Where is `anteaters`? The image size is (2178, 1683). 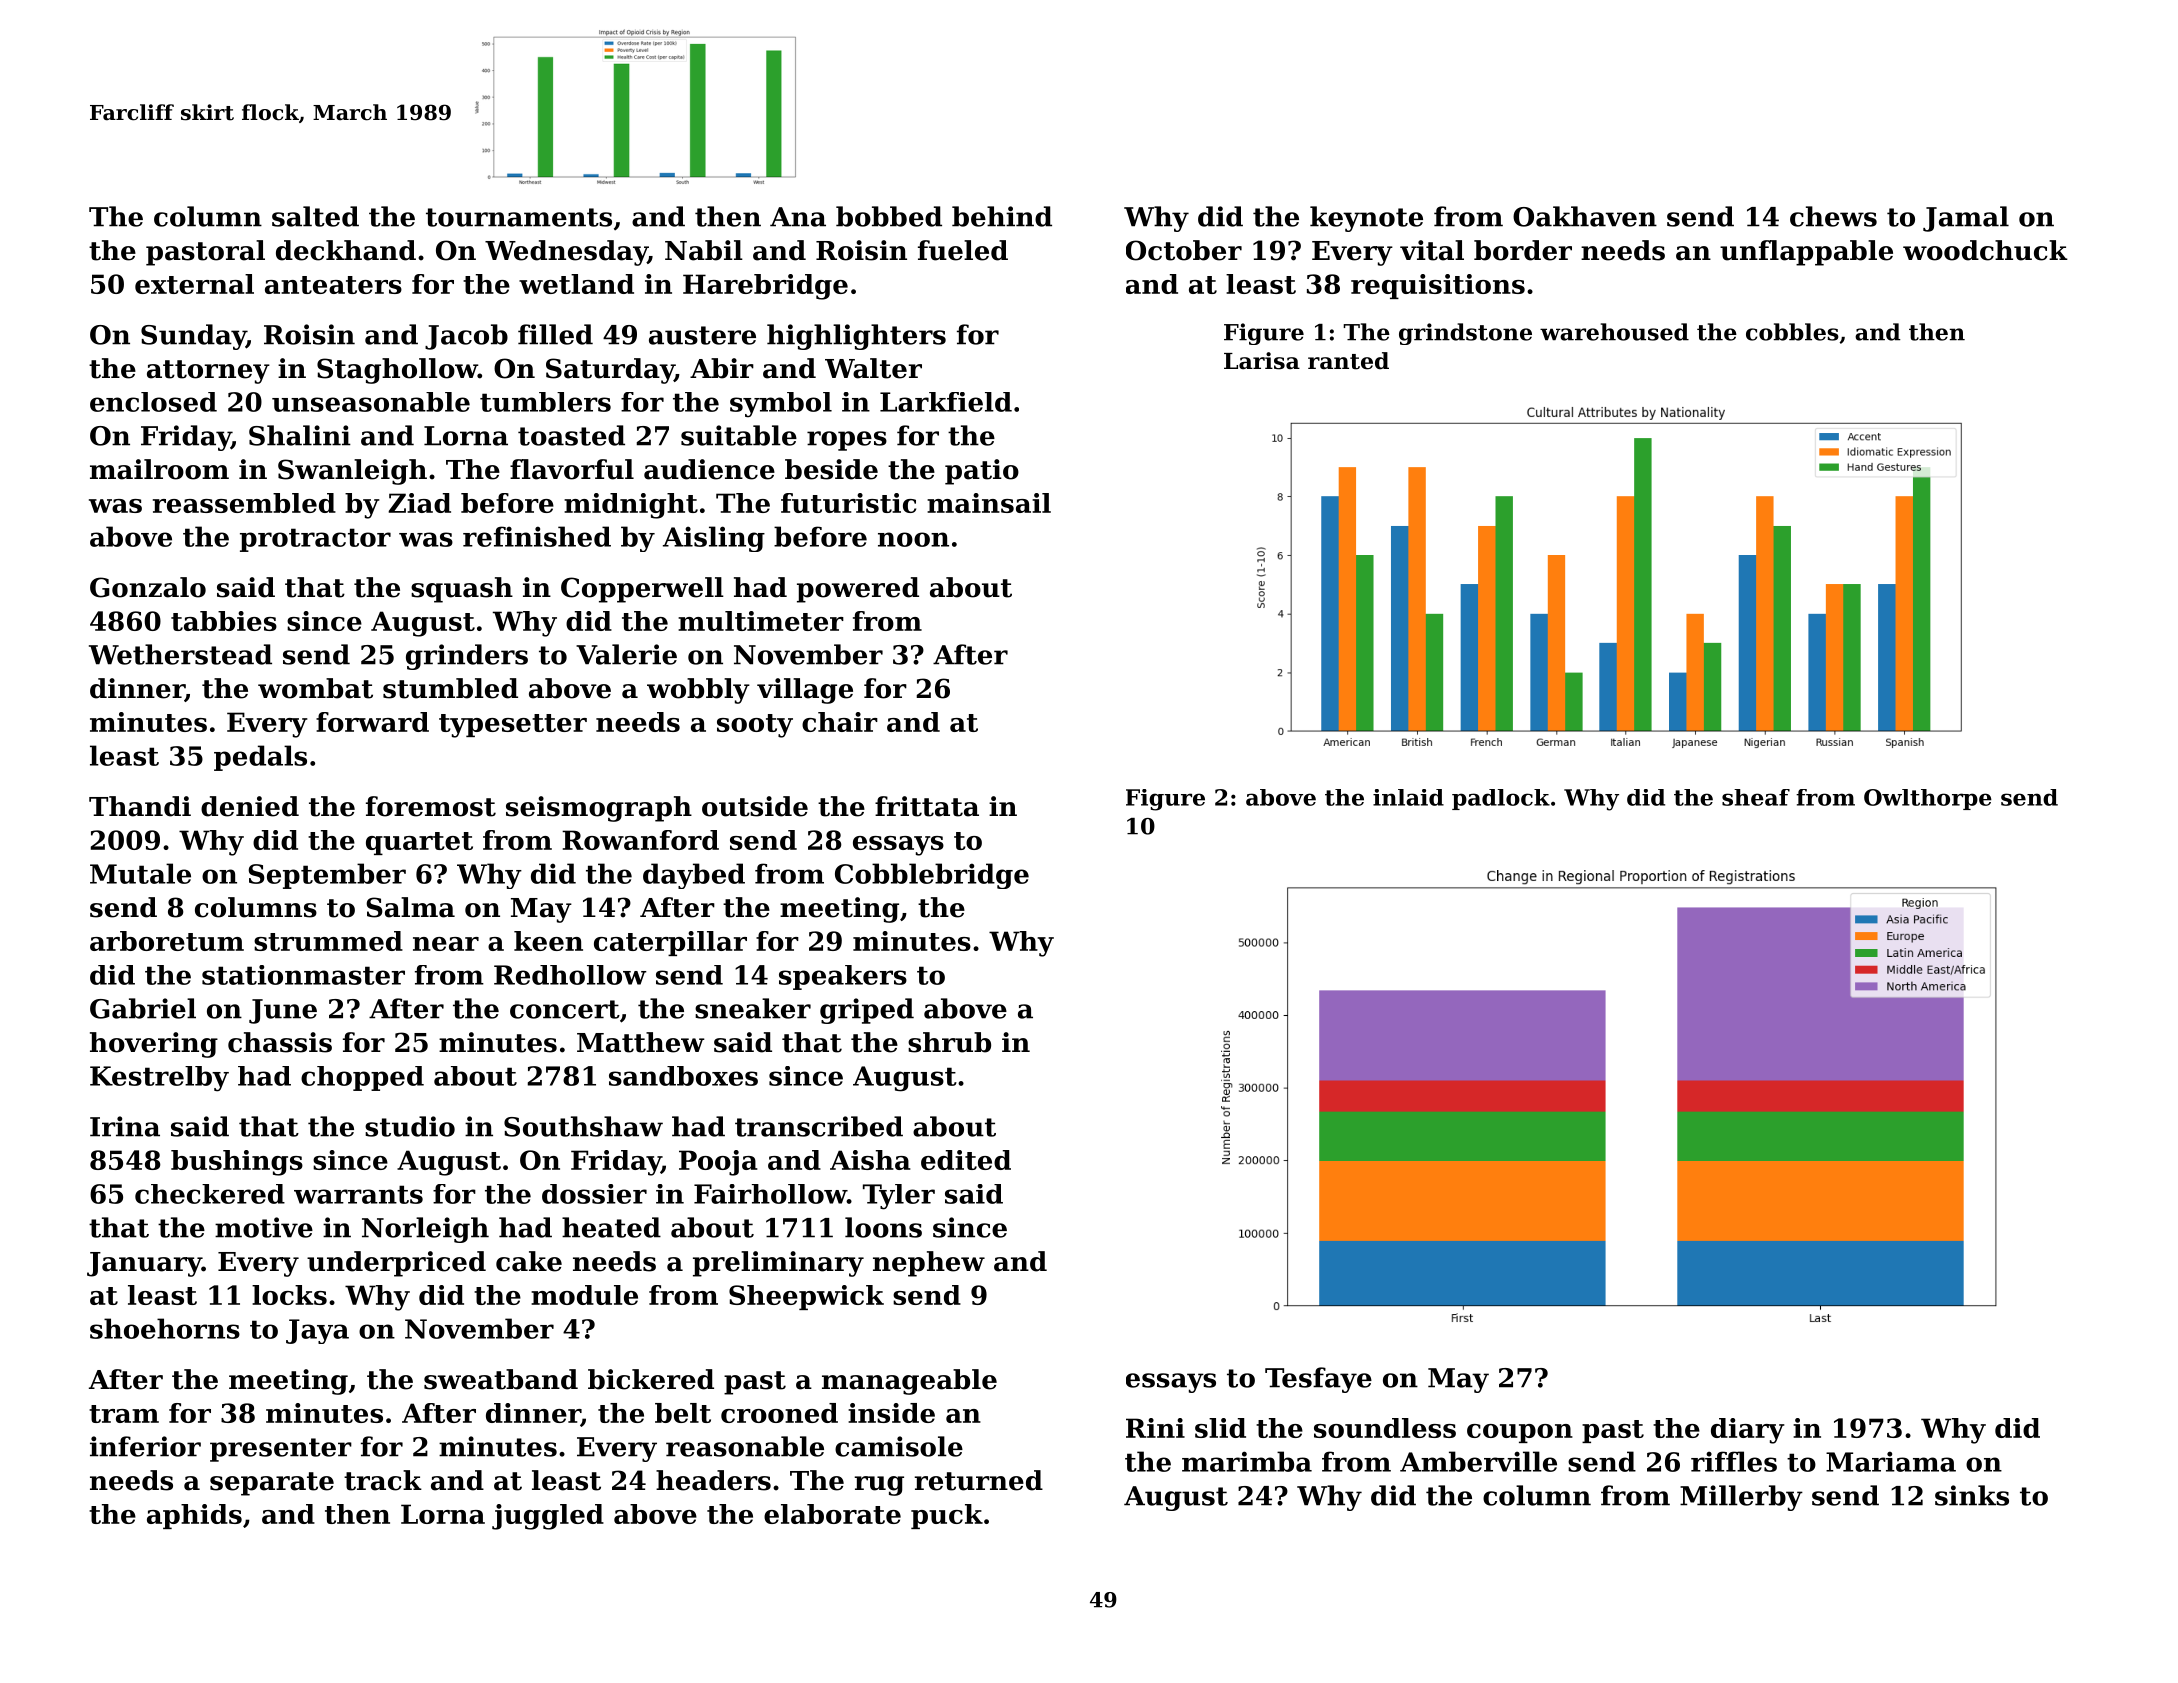
anteaters is located at coordinates (333, 285).
